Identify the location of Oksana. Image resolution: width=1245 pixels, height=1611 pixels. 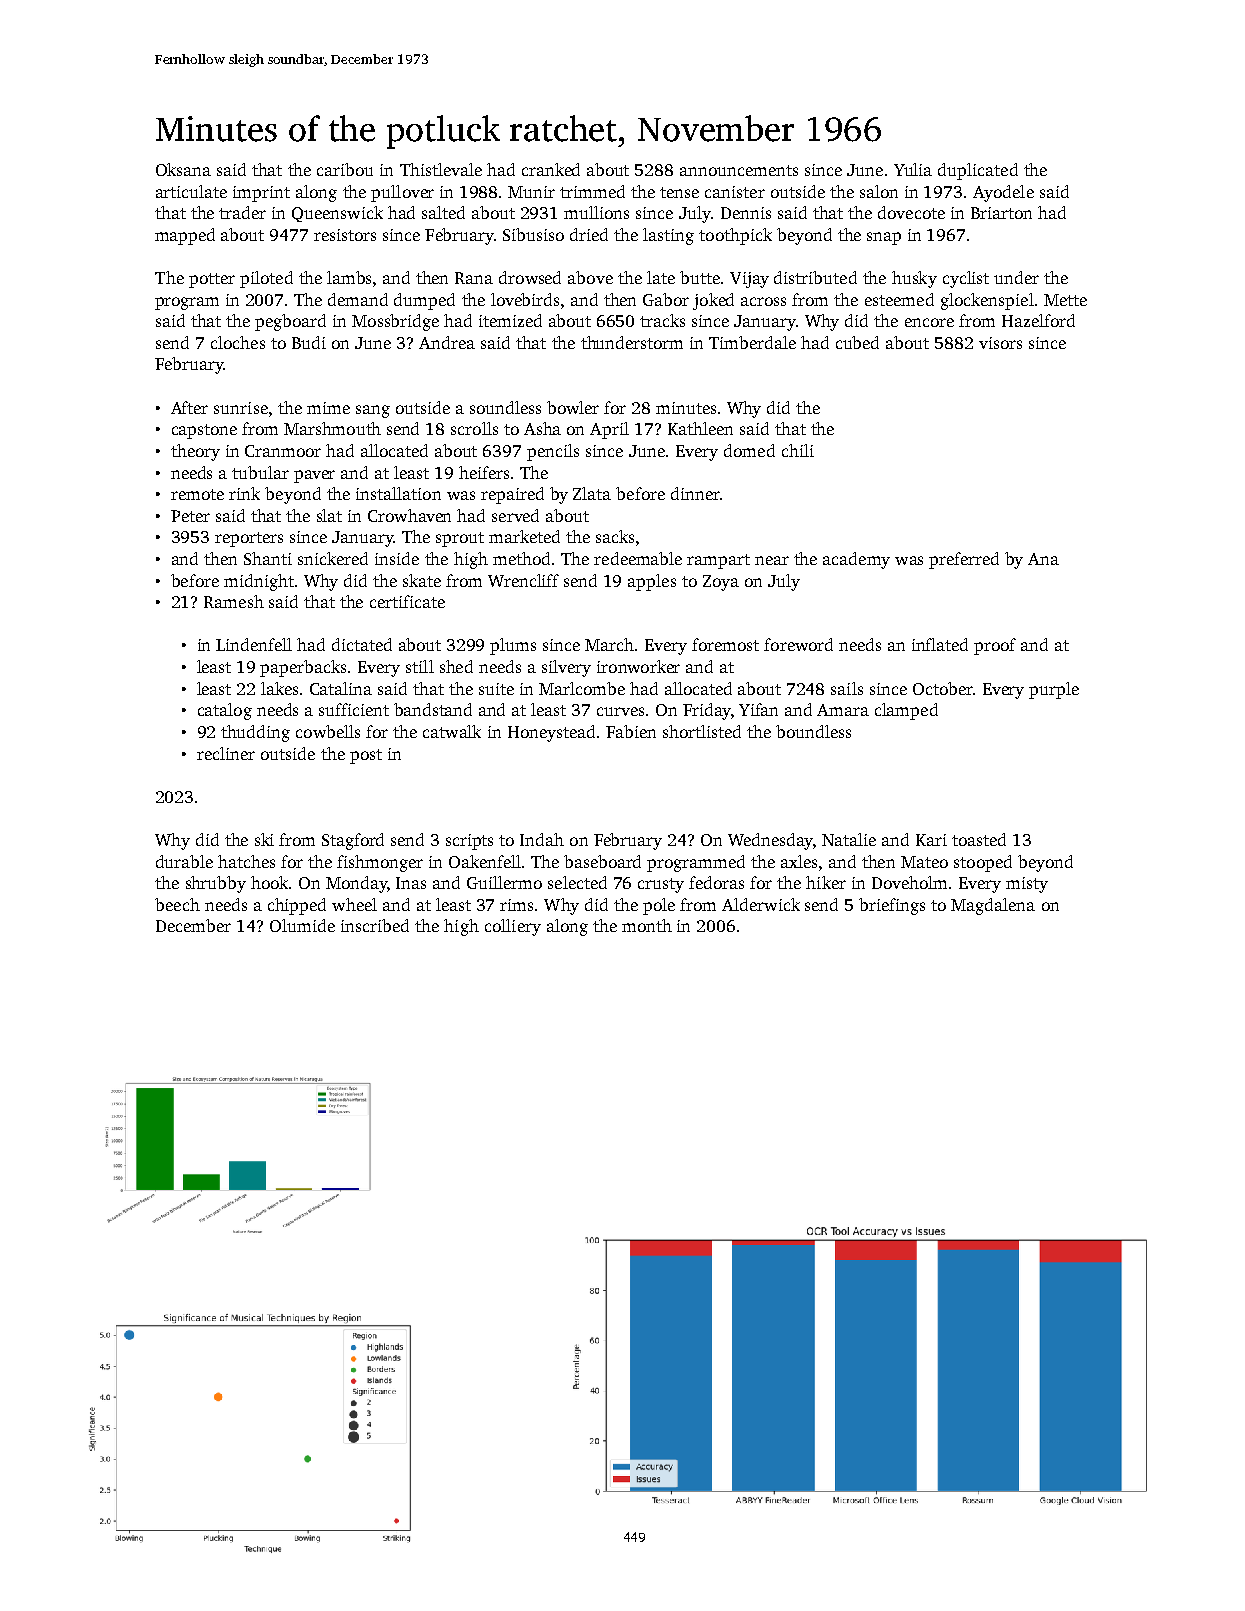
(183, 169).
